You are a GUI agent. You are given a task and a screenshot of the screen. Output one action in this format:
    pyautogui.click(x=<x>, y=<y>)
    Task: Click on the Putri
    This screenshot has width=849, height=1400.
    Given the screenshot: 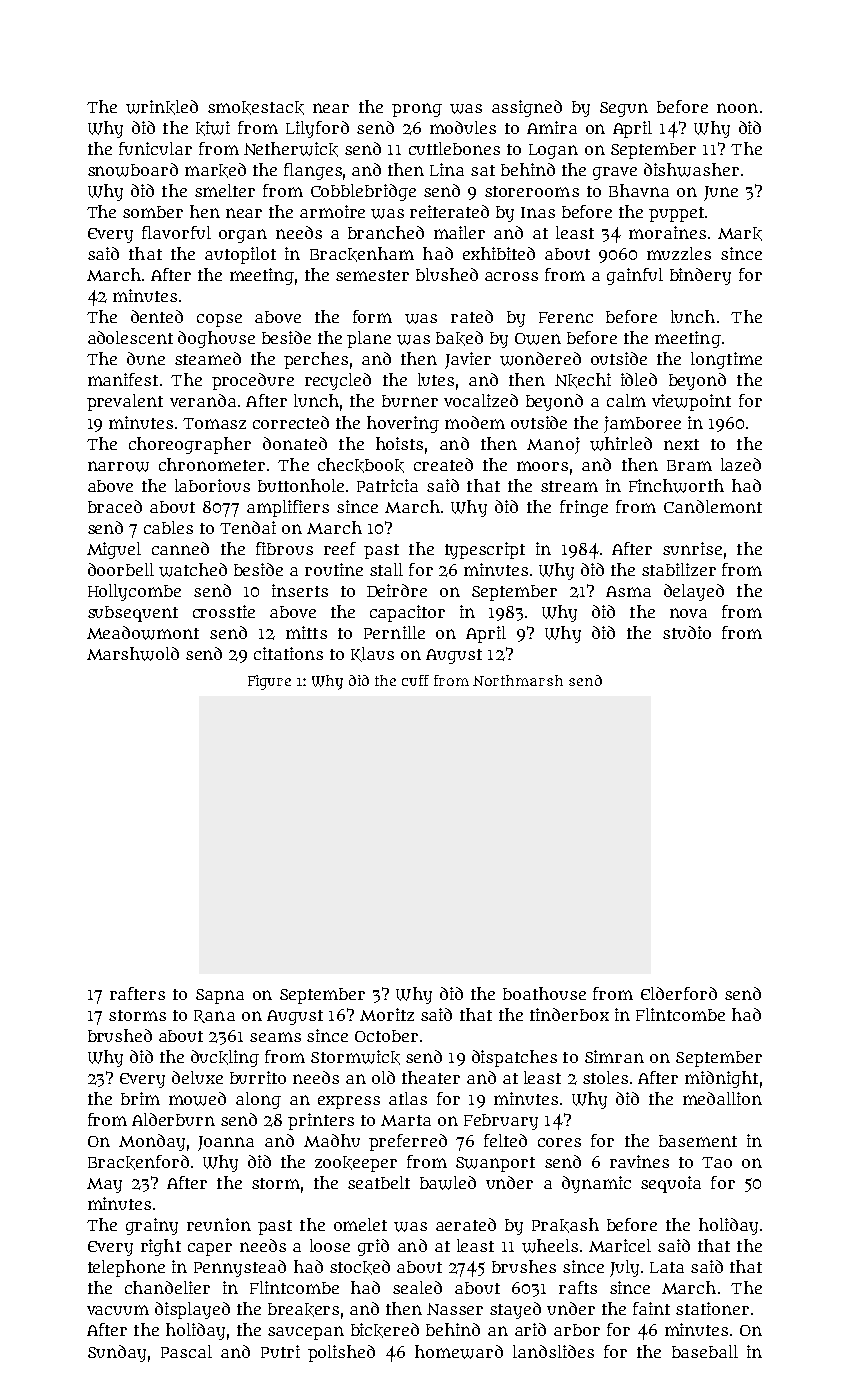 What is the action you would take?
    pyautogui.click(x=280, y=1351)
